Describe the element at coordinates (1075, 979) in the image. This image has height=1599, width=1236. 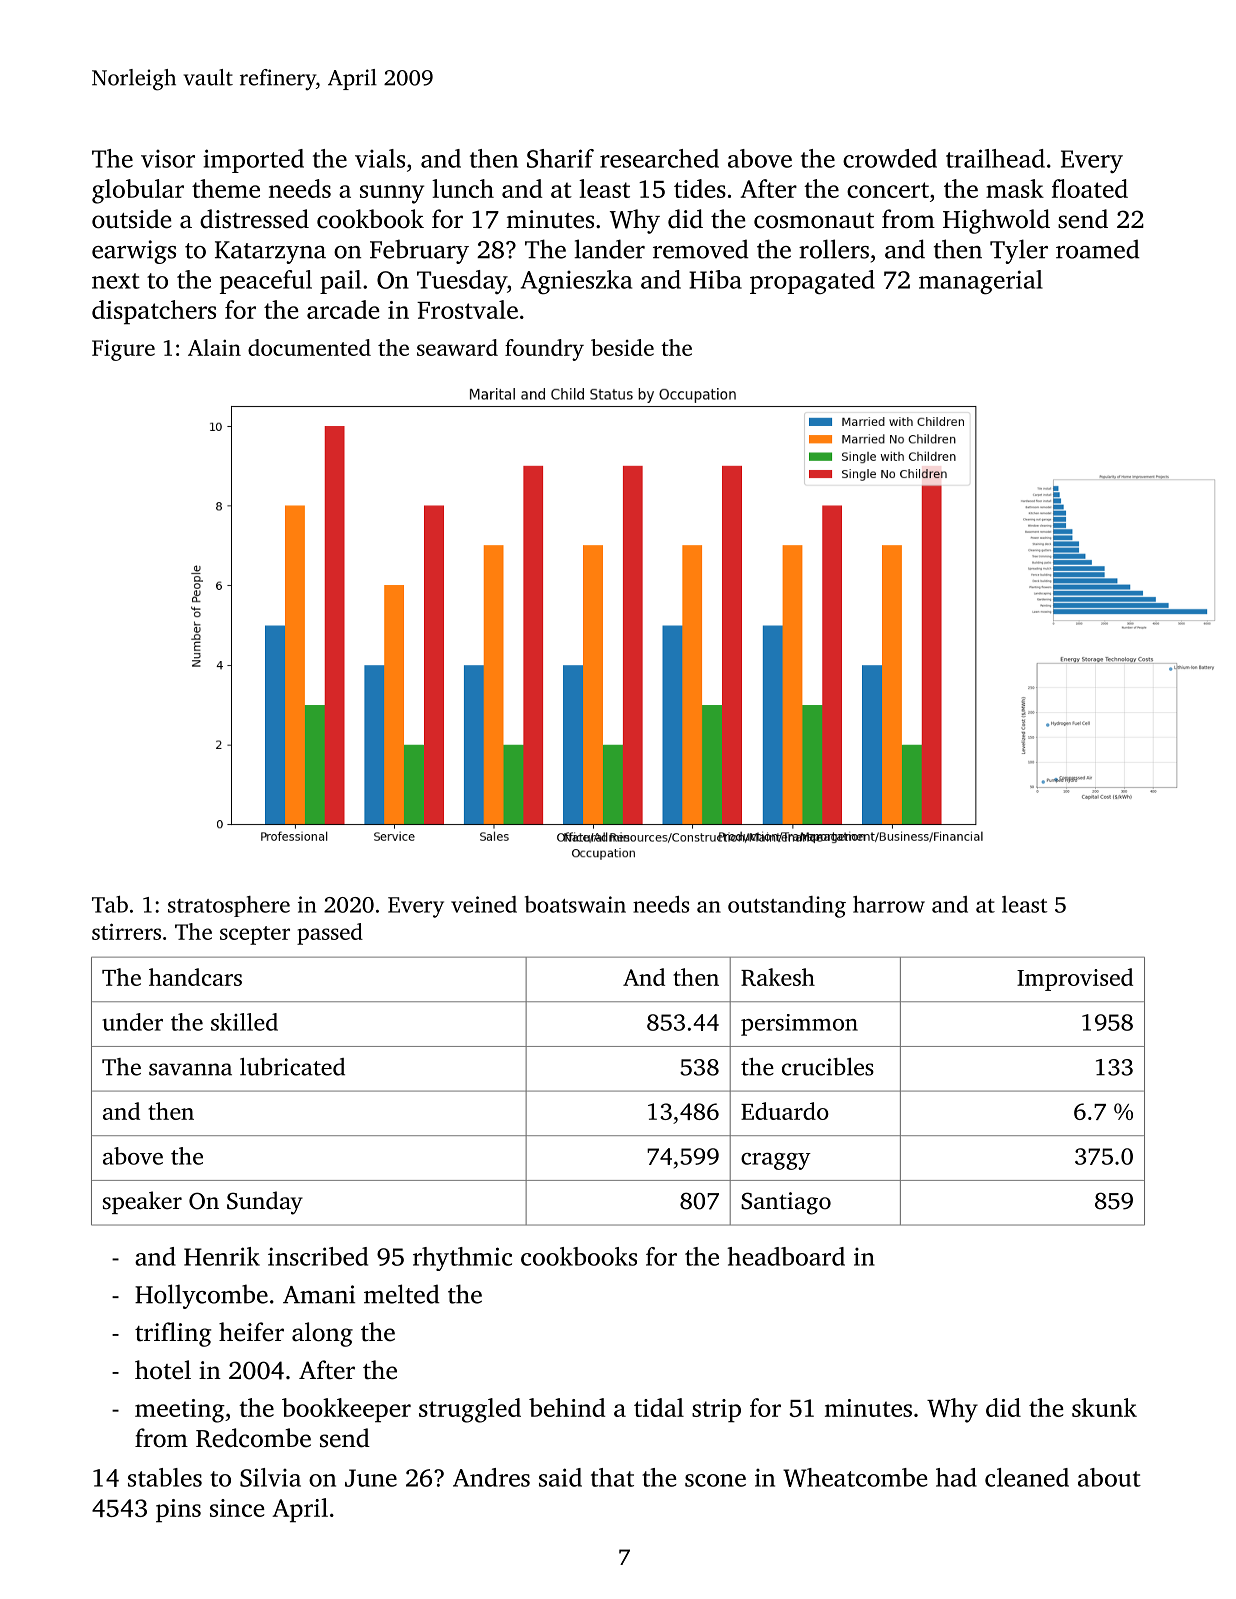
I see `Improvised` at that location.
